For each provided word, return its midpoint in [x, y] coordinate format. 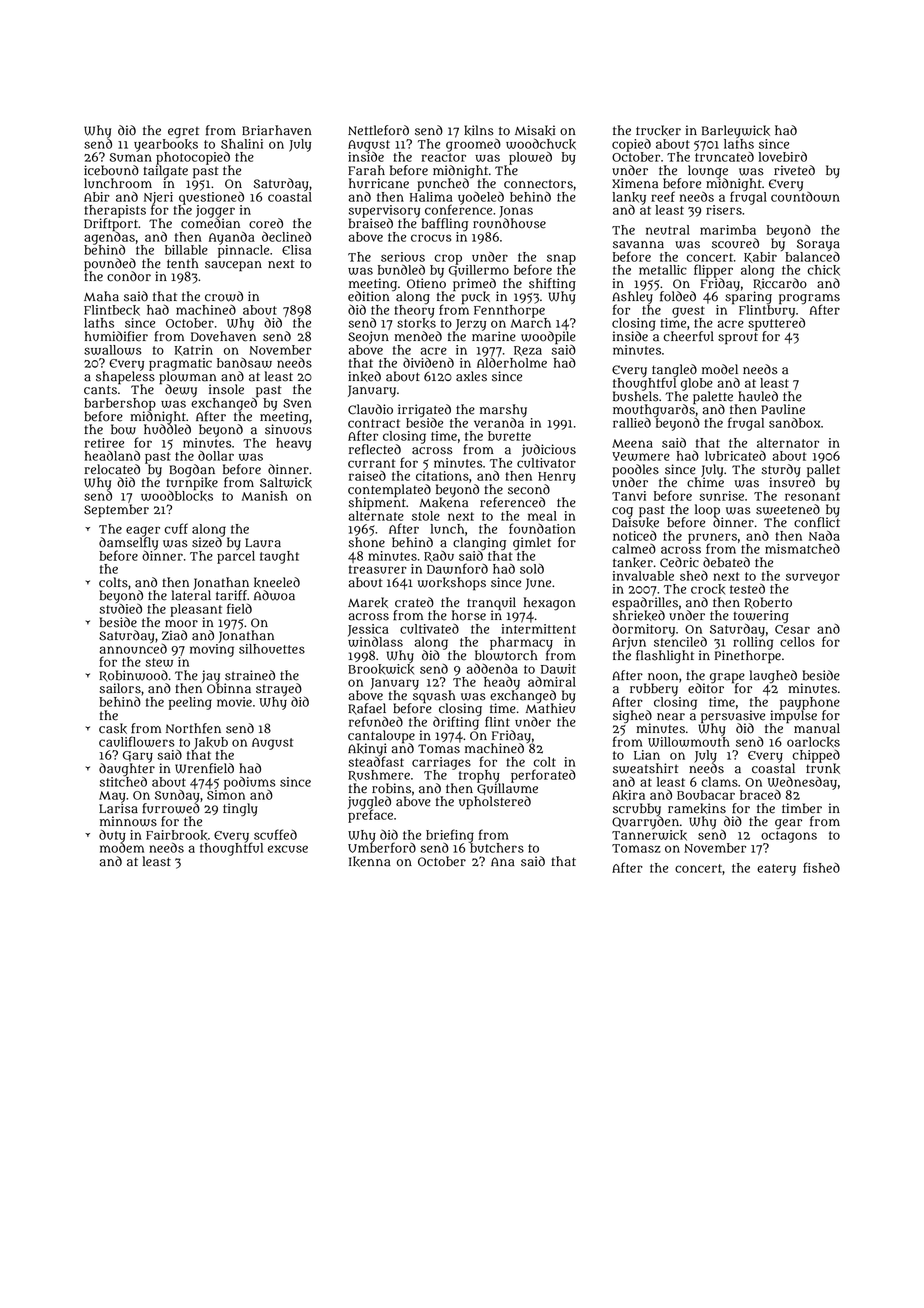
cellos [797, 642]
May [112, 797]
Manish [265, 496]
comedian [210, 223]
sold [532, 568]
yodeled [481, 198]
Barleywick [736, 131]
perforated [543, 776]
